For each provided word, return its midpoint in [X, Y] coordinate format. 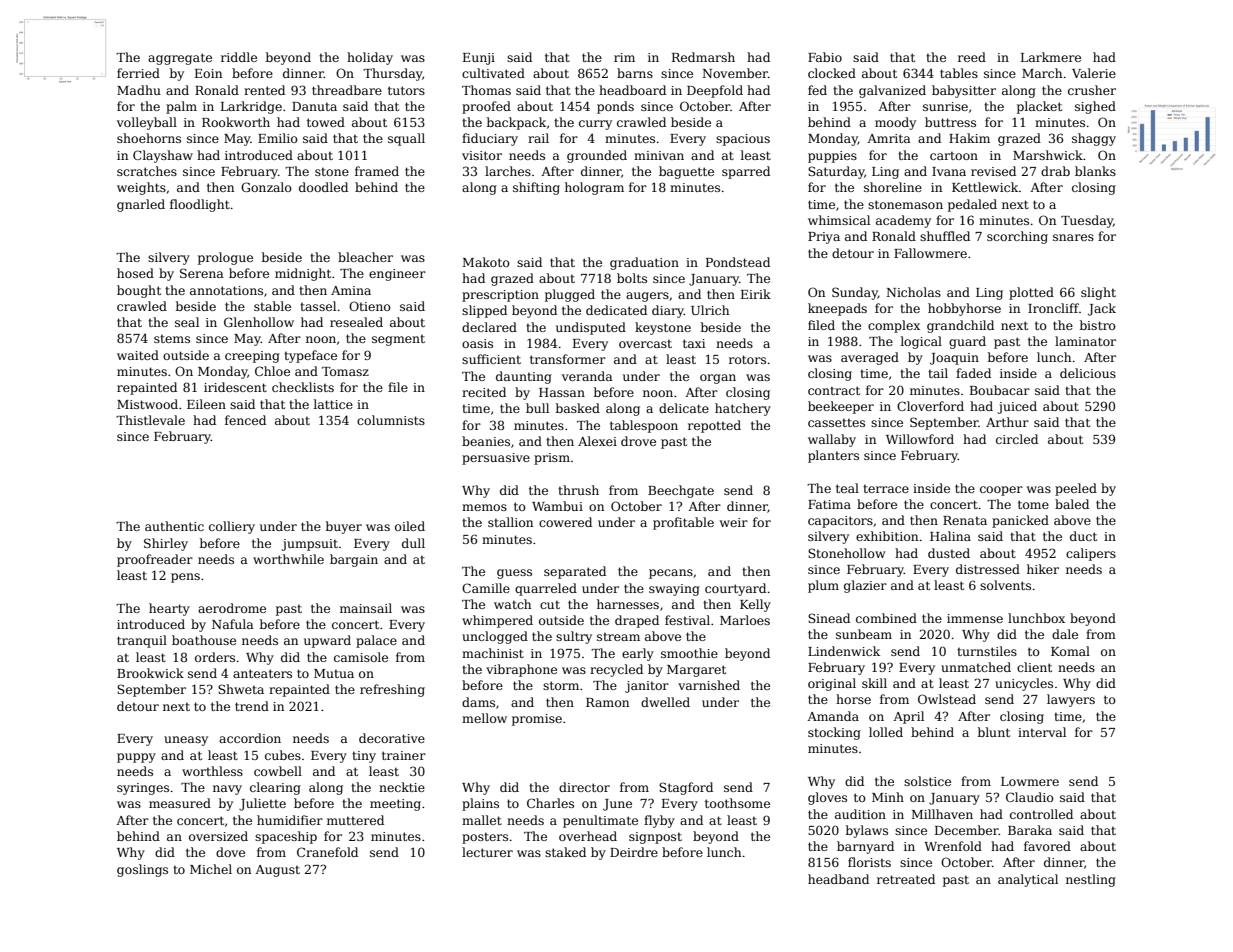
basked [578, 408]
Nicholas [913, 292]
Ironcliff [1053, 308]
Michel [211, 869]
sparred [746, 172]
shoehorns [149, 138]
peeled [1076, 489]
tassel [318, 306]
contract [834, 390]
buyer [344, 527]
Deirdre [634, 852]
